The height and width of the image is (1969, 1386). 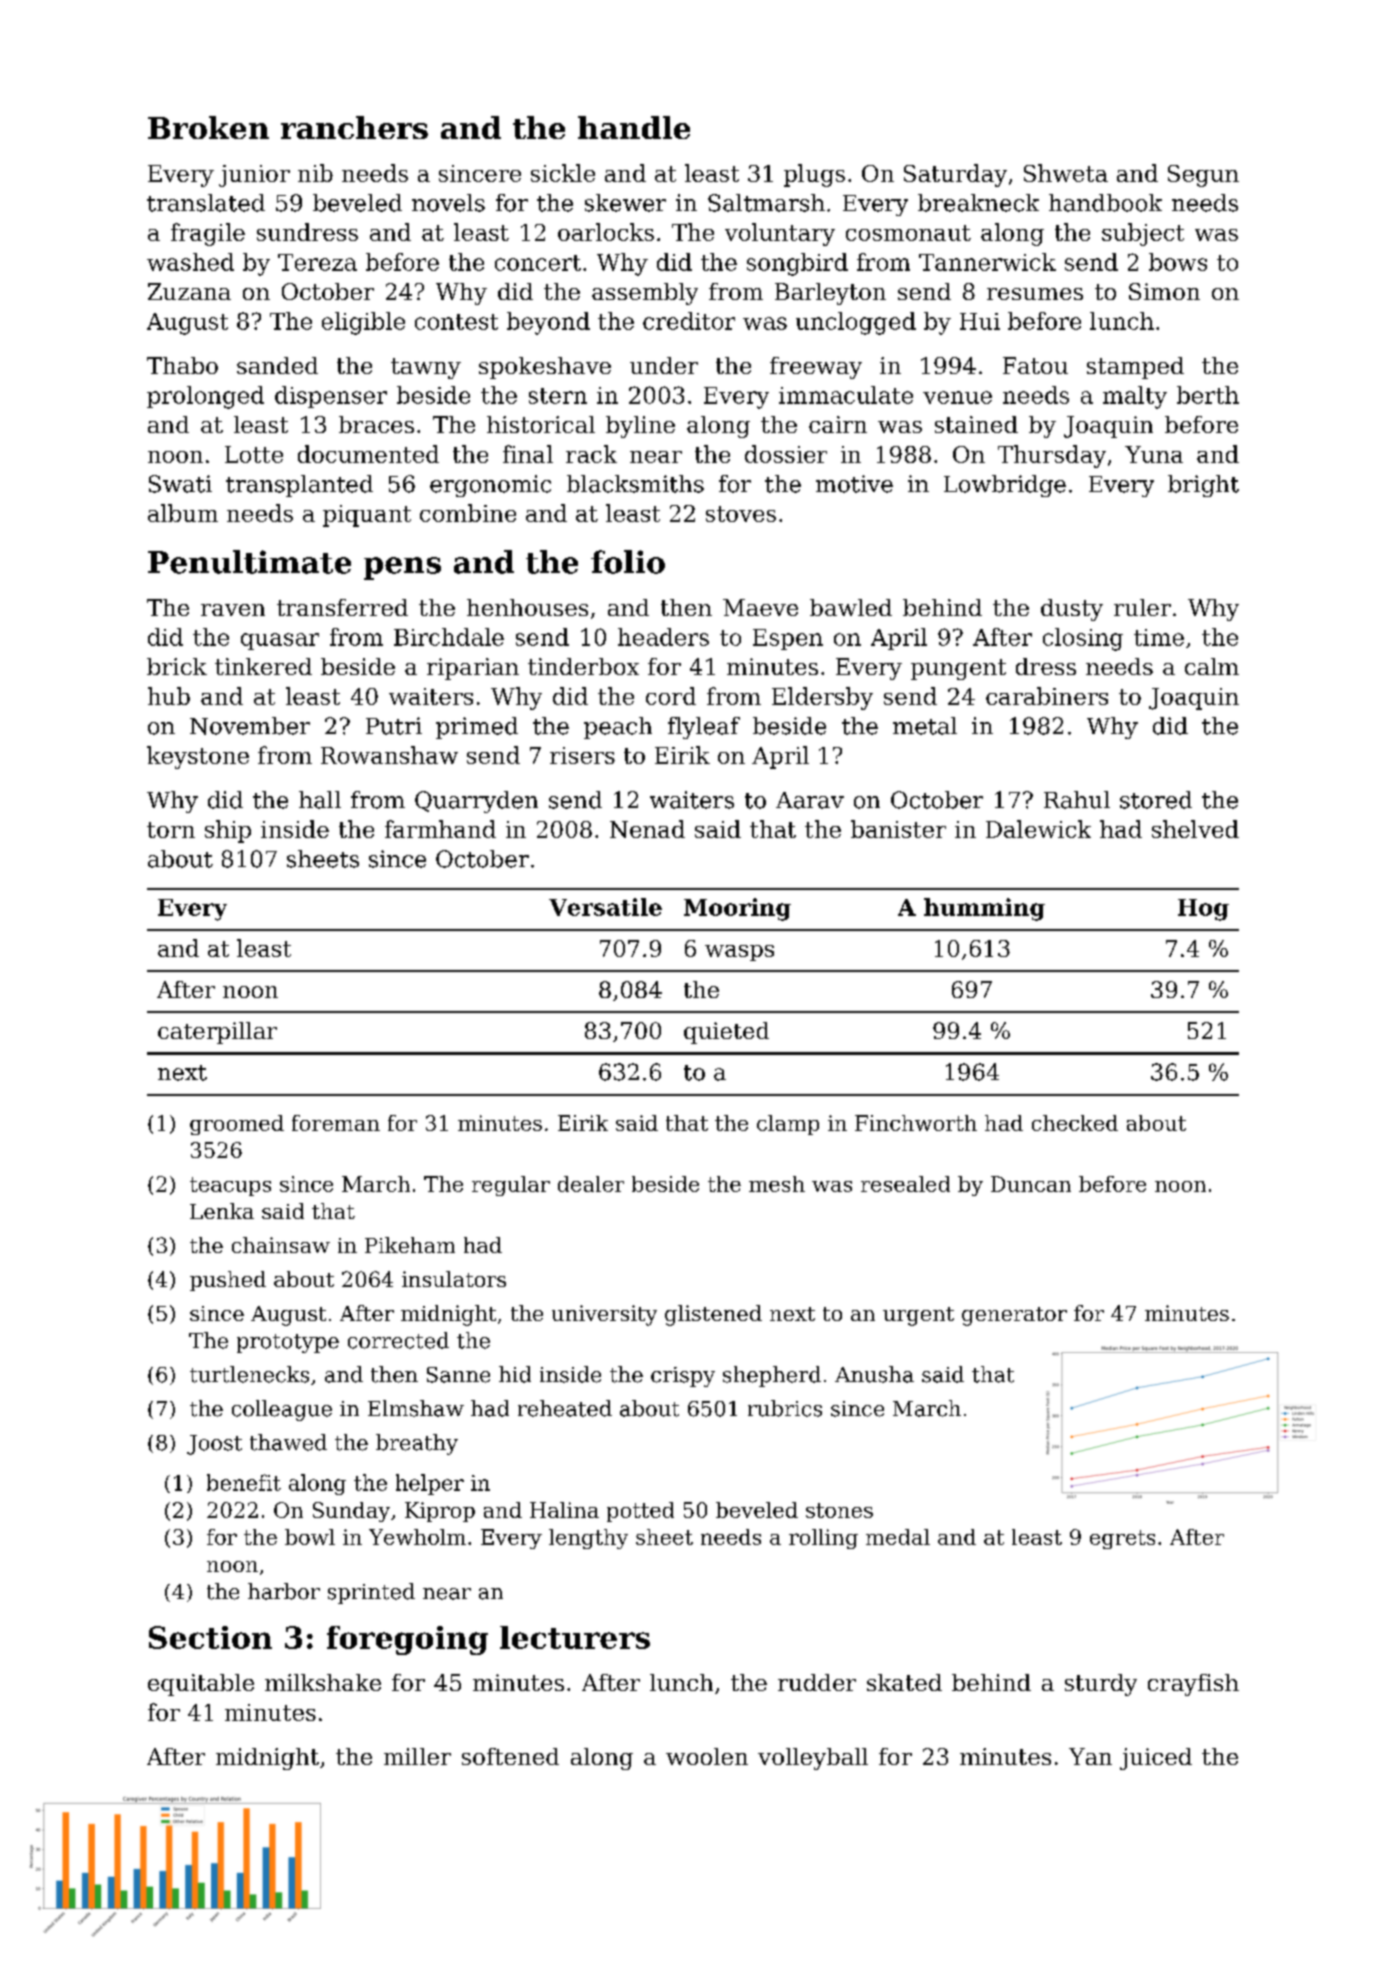 I want to click on prolonged, so click(x=205, y=397).
